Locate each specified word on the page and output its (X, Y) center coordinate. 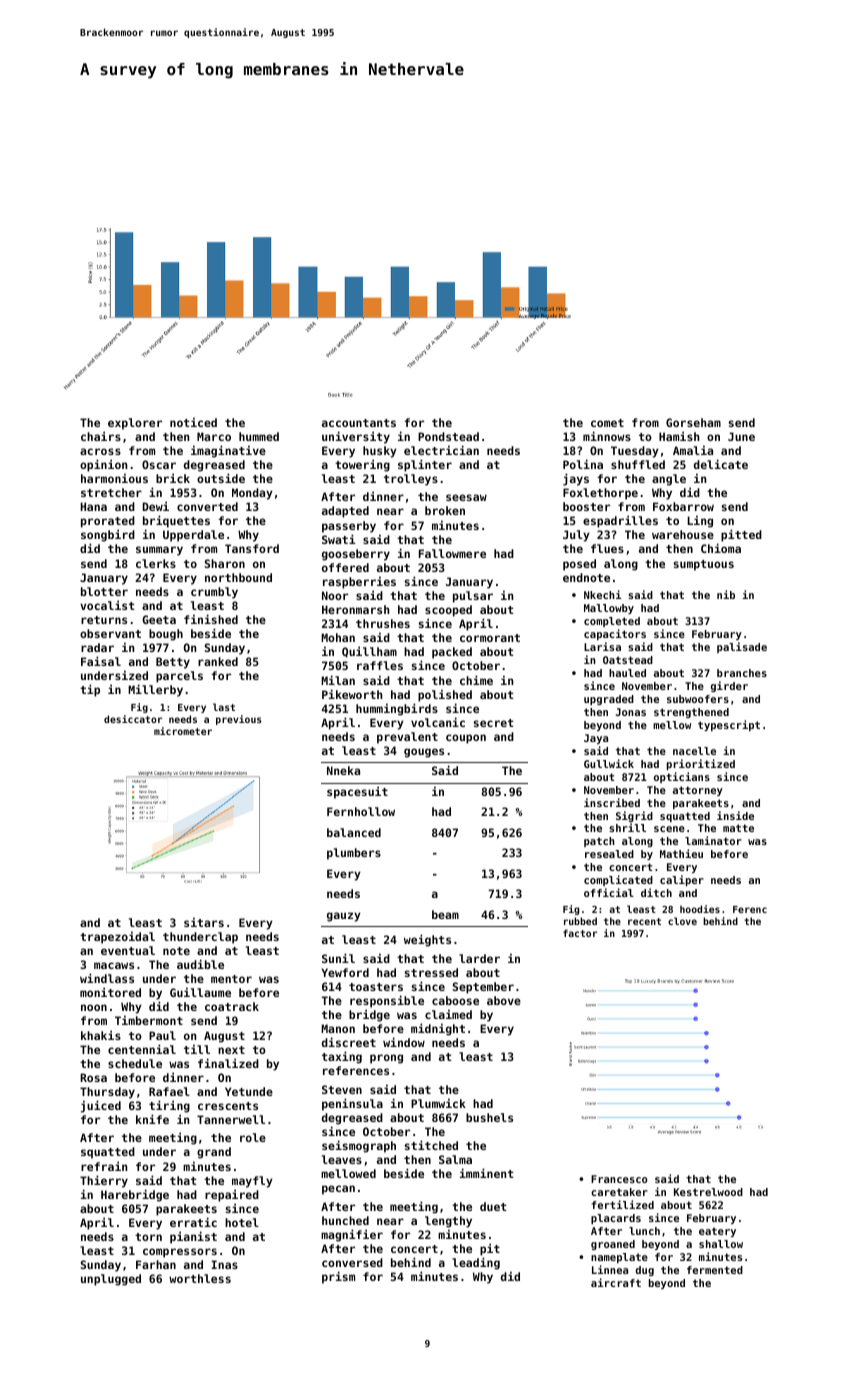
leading (476, 1263)
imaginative (228, 451)
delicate (721, 464)
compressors (180, 1253)
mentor (231, 979)
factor (580, 933)
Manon (338, 1028)
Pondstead (448, 436)
